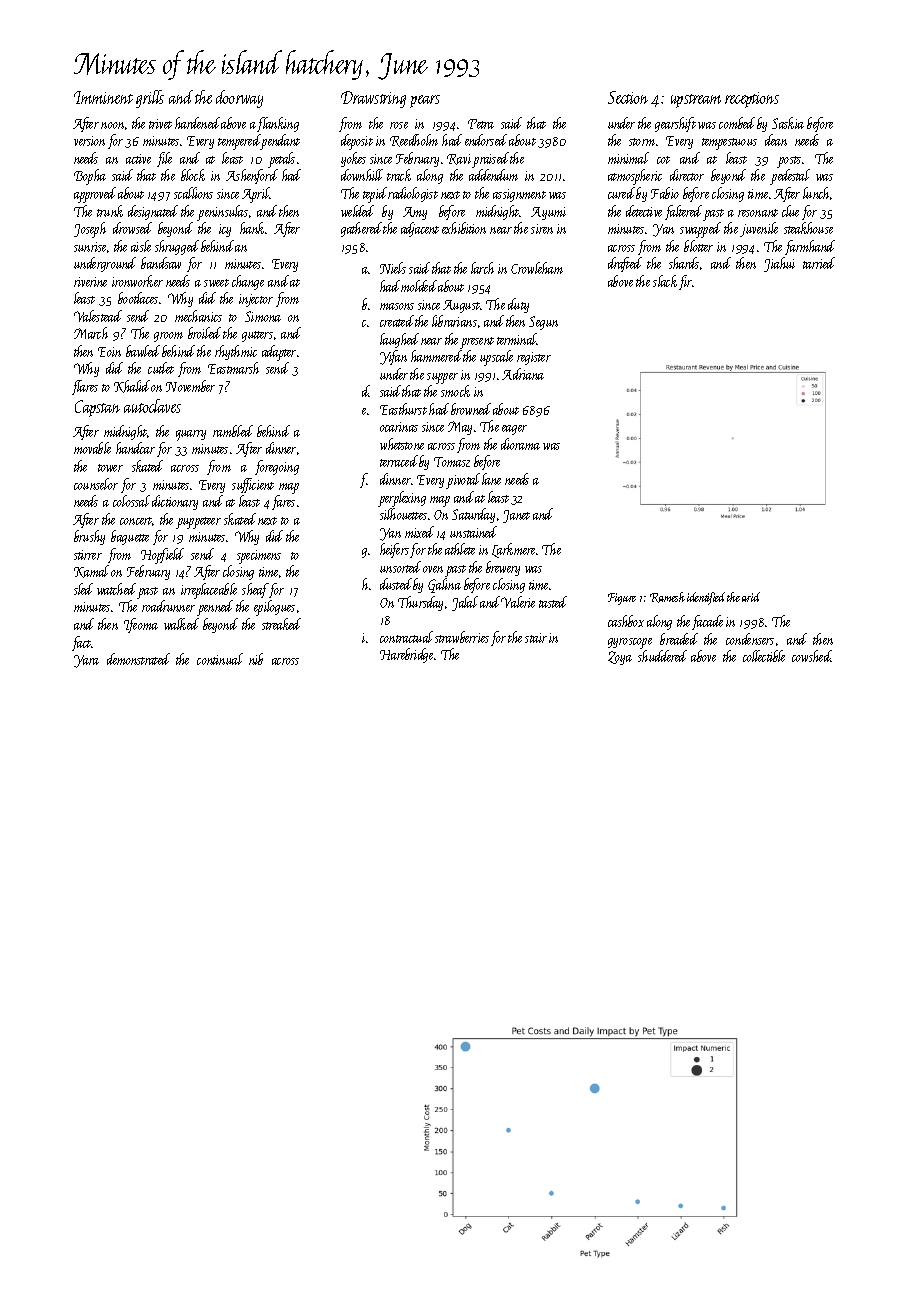 This screenshot has width=908, height=1316. I want to click on Adriana, so click(523, 374).
